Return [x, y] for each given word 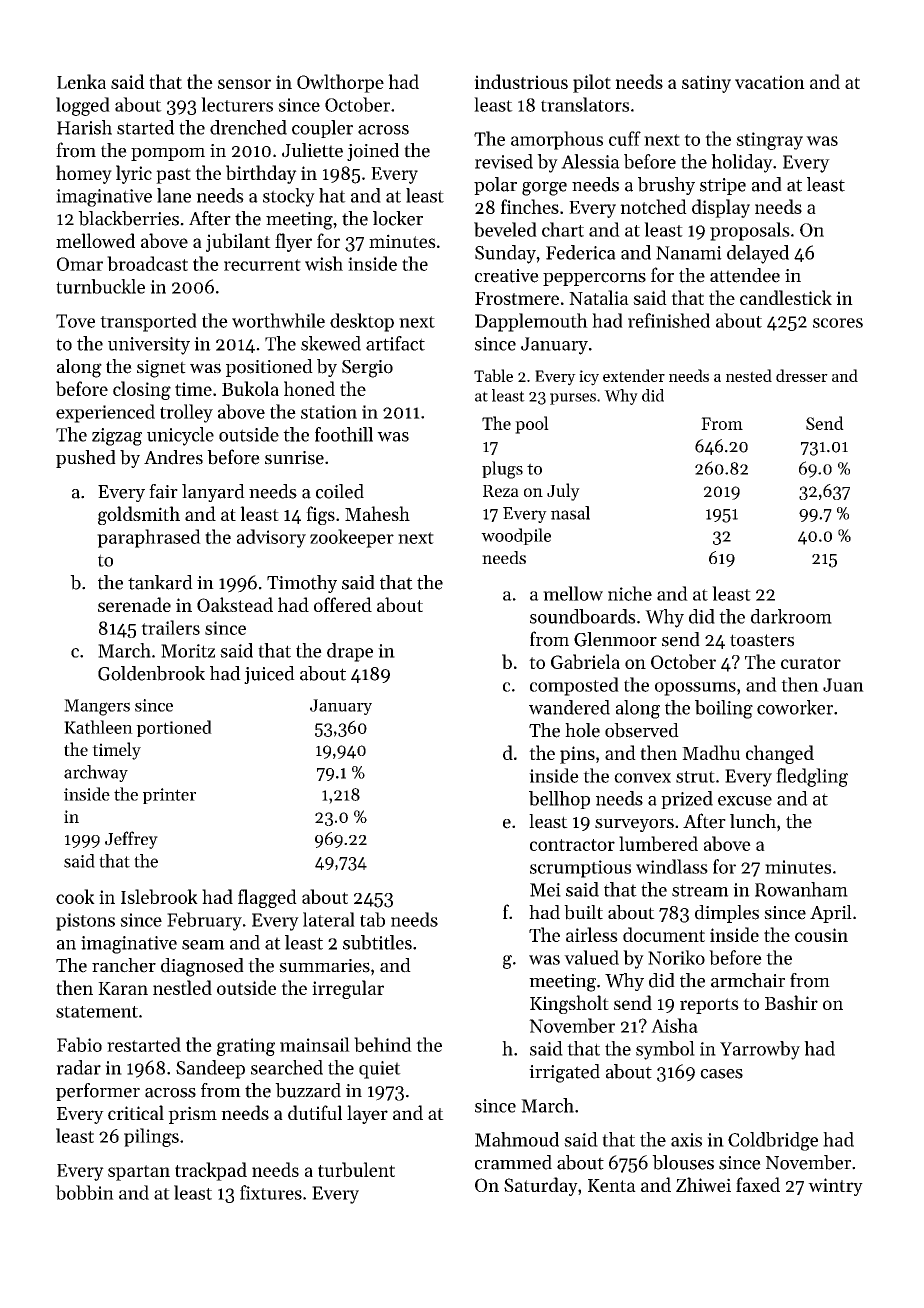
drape [350, 652]
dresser [802, 375]
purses [573, 399]
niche [630, 593]
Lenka [81, 81]
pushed [86, 459]
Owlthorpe [340, 83]
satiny [706, 84]
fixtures [271, 1192]
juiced [269, 675]
